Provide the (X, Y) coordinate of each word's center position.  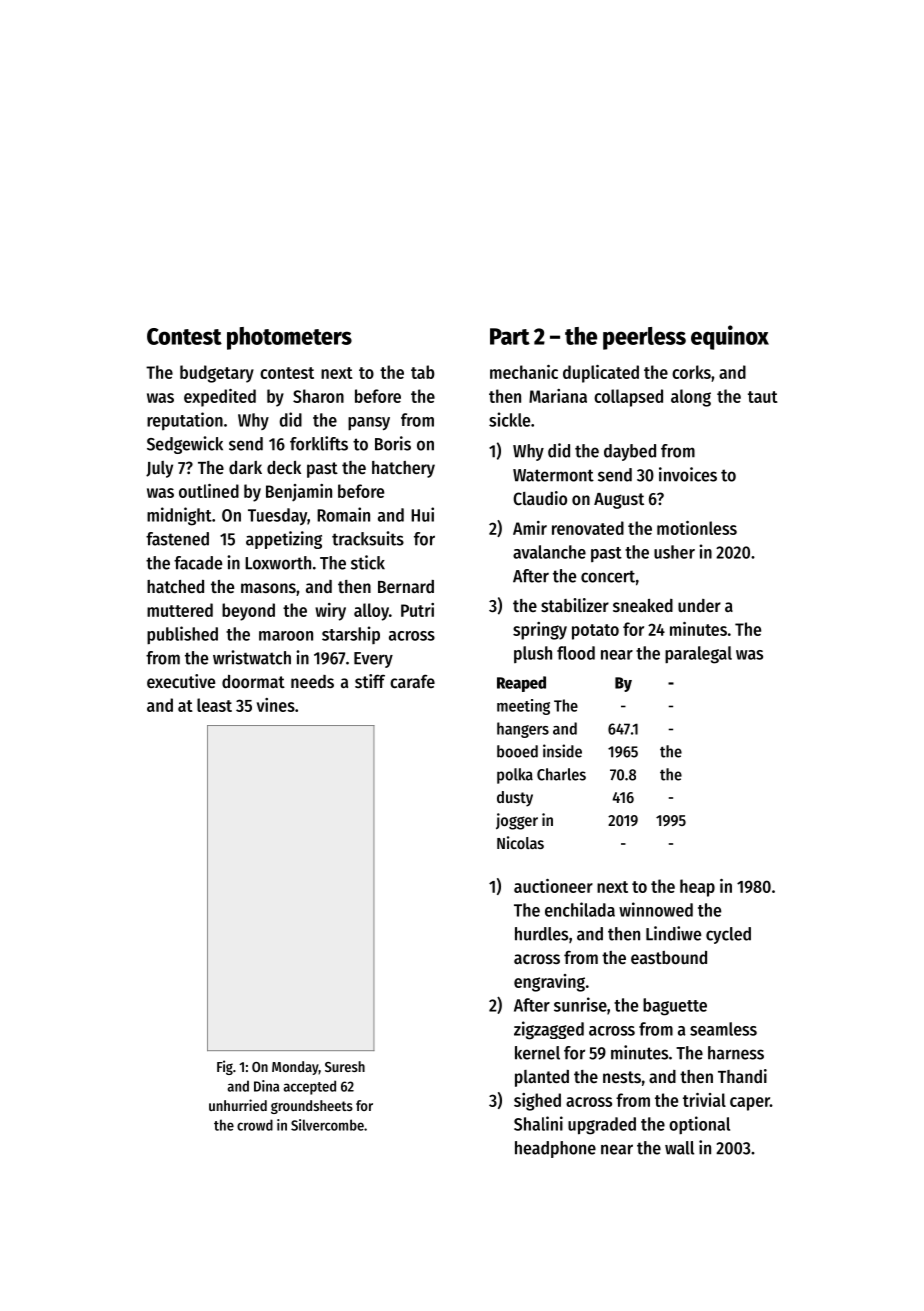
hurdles (541, 934)
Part (510, 336)
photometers (289, 338)
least (214, 705)
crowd (255, 1125)
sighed (537, 1102)
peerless (644, 338)
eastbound (669, 957)
